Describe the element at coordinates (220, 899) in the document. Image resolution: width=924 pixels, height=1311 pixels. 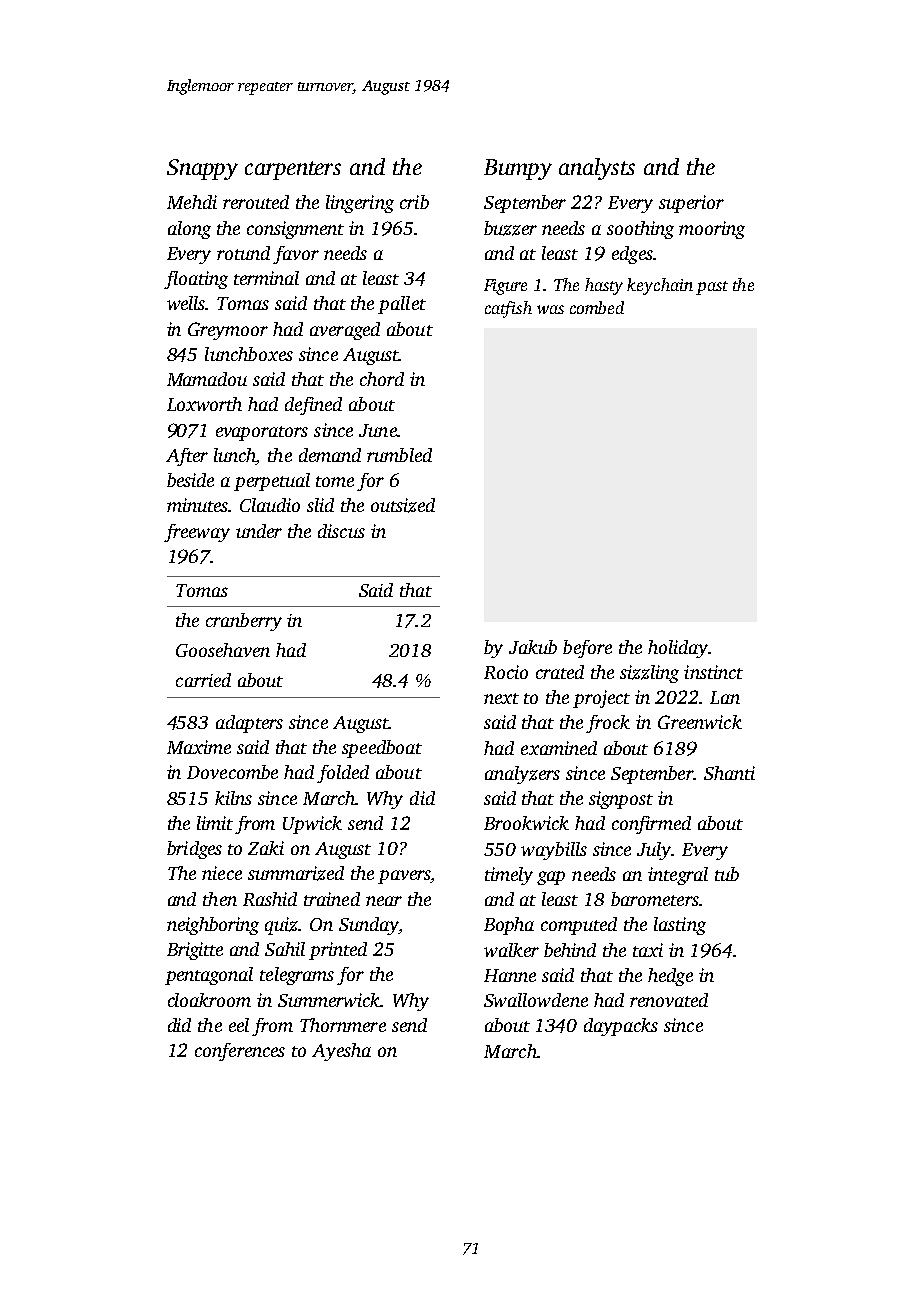
I see `then` at that location.
